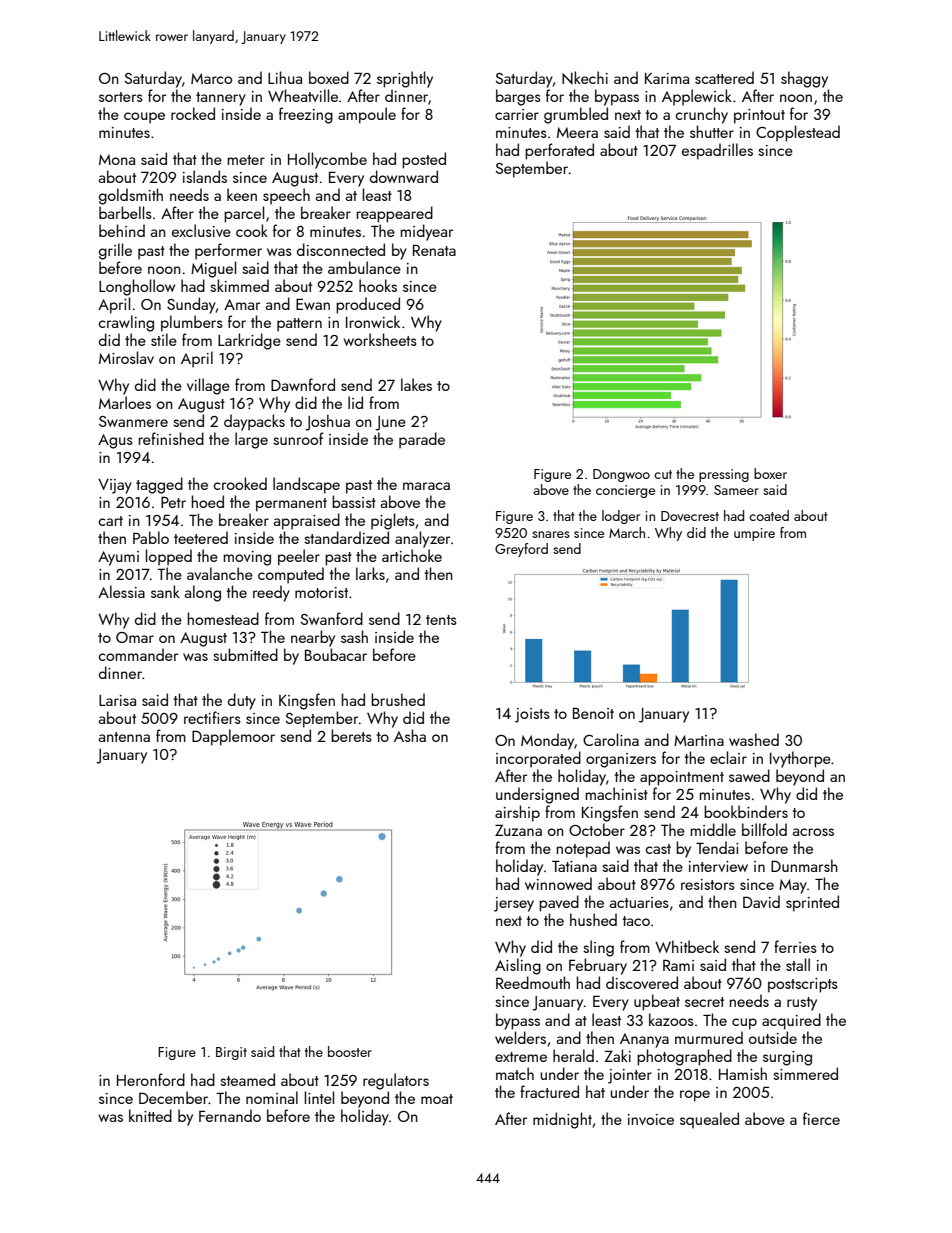 This screenshot has width=952, height=1233. I want to click on Karima, so click(667, 78).
